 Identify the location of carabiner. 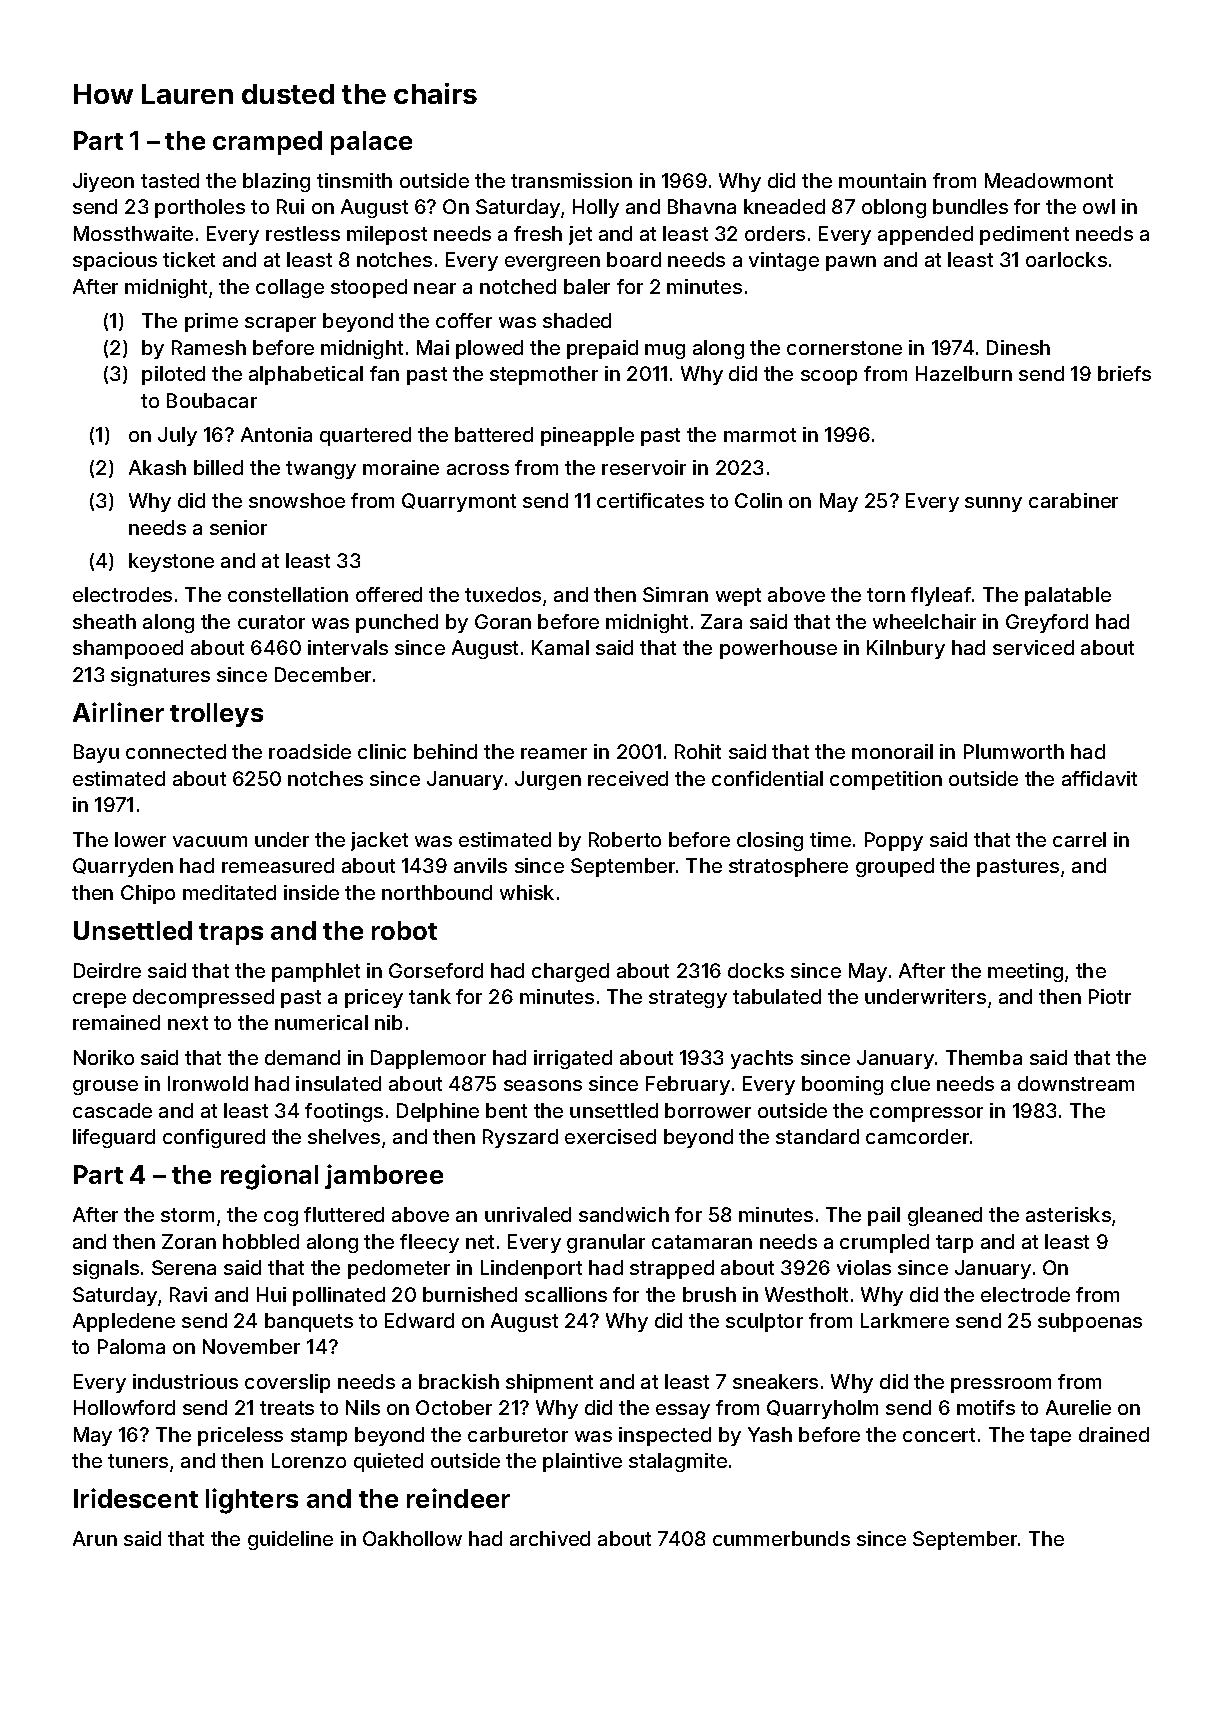
(1073, 500).
